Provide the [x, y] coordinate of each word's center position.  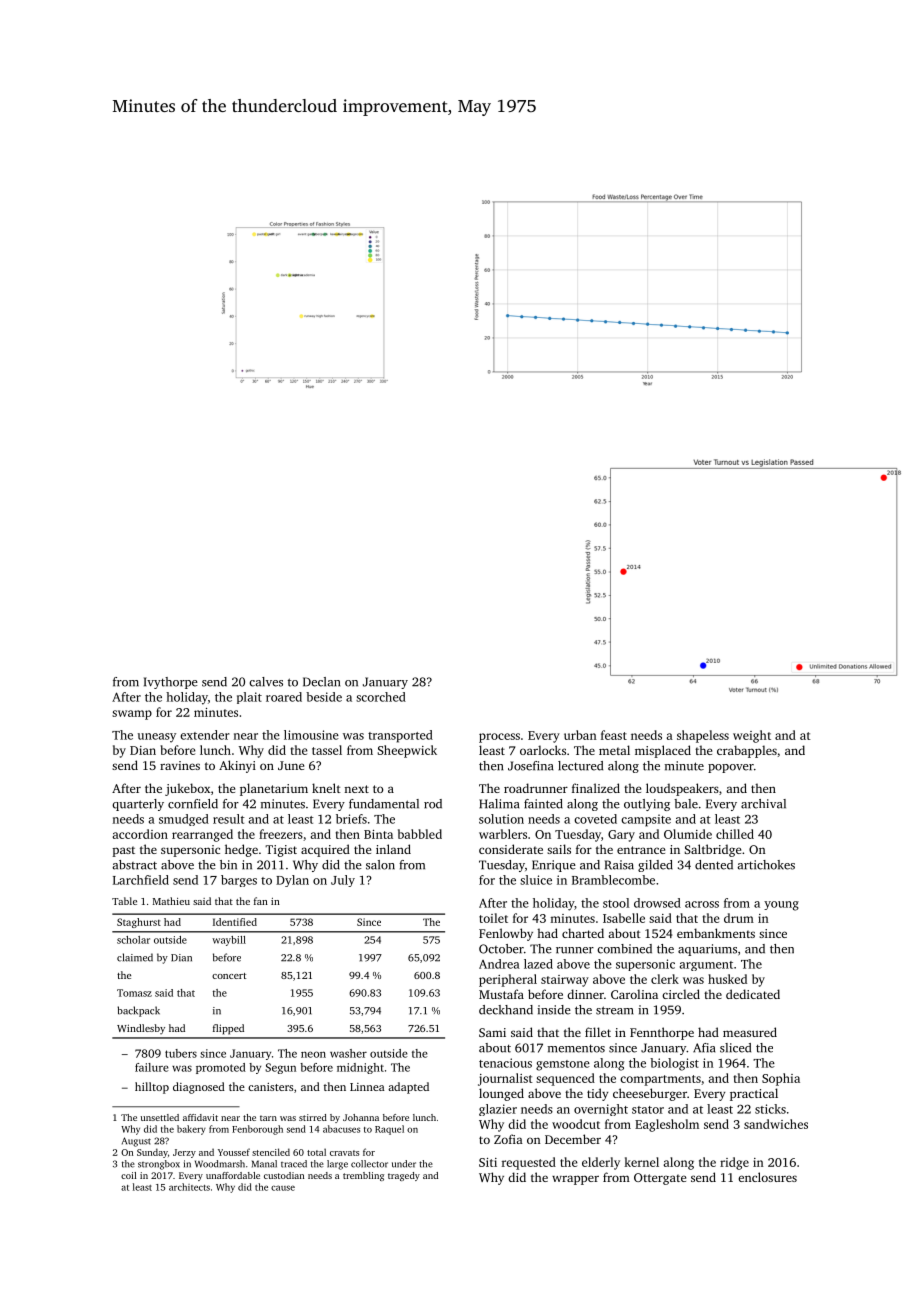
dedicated [753, 994]
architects [189, 1187]
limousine [311, 735]
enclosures [767, 1177]
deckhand [506, 1010]
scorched [381, 697]
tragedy [404, 1176]
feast [614, 735]
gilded [655, 866]
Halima [499, 804]
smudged [184, 820]
